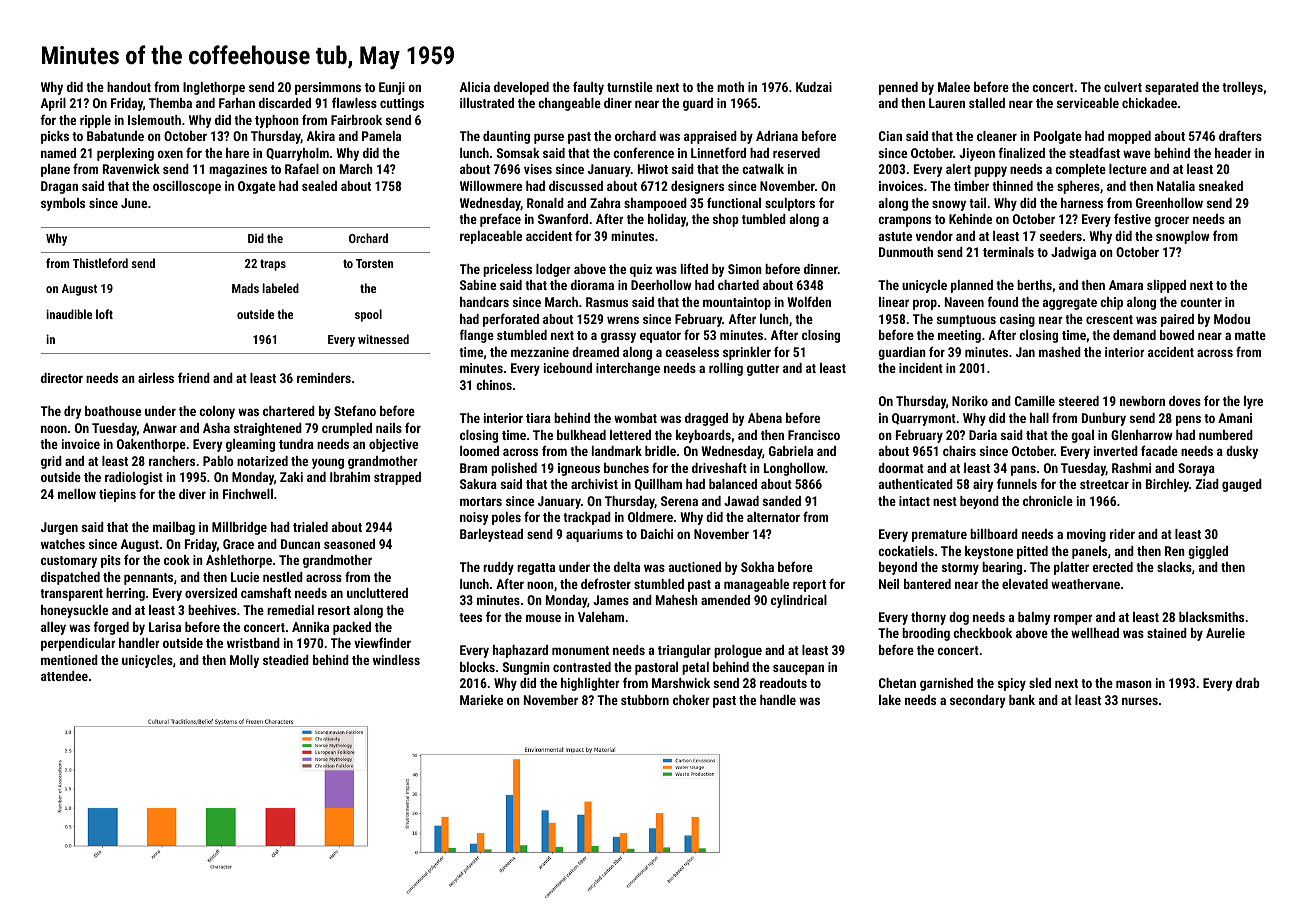  I want to click on petal, so click(695, 668).
